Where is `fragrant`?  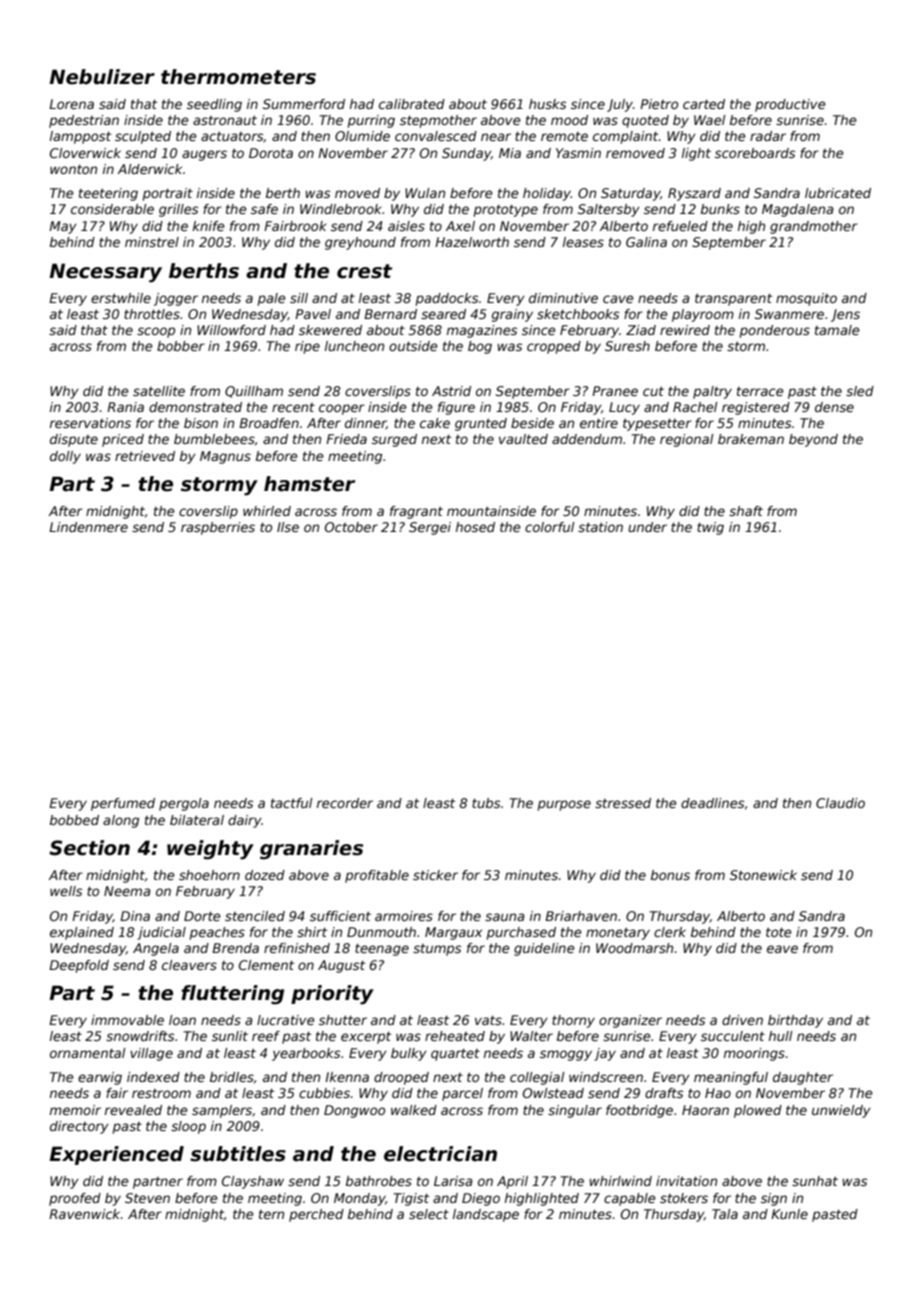
fragrant is located at coordinates (416, 512).
